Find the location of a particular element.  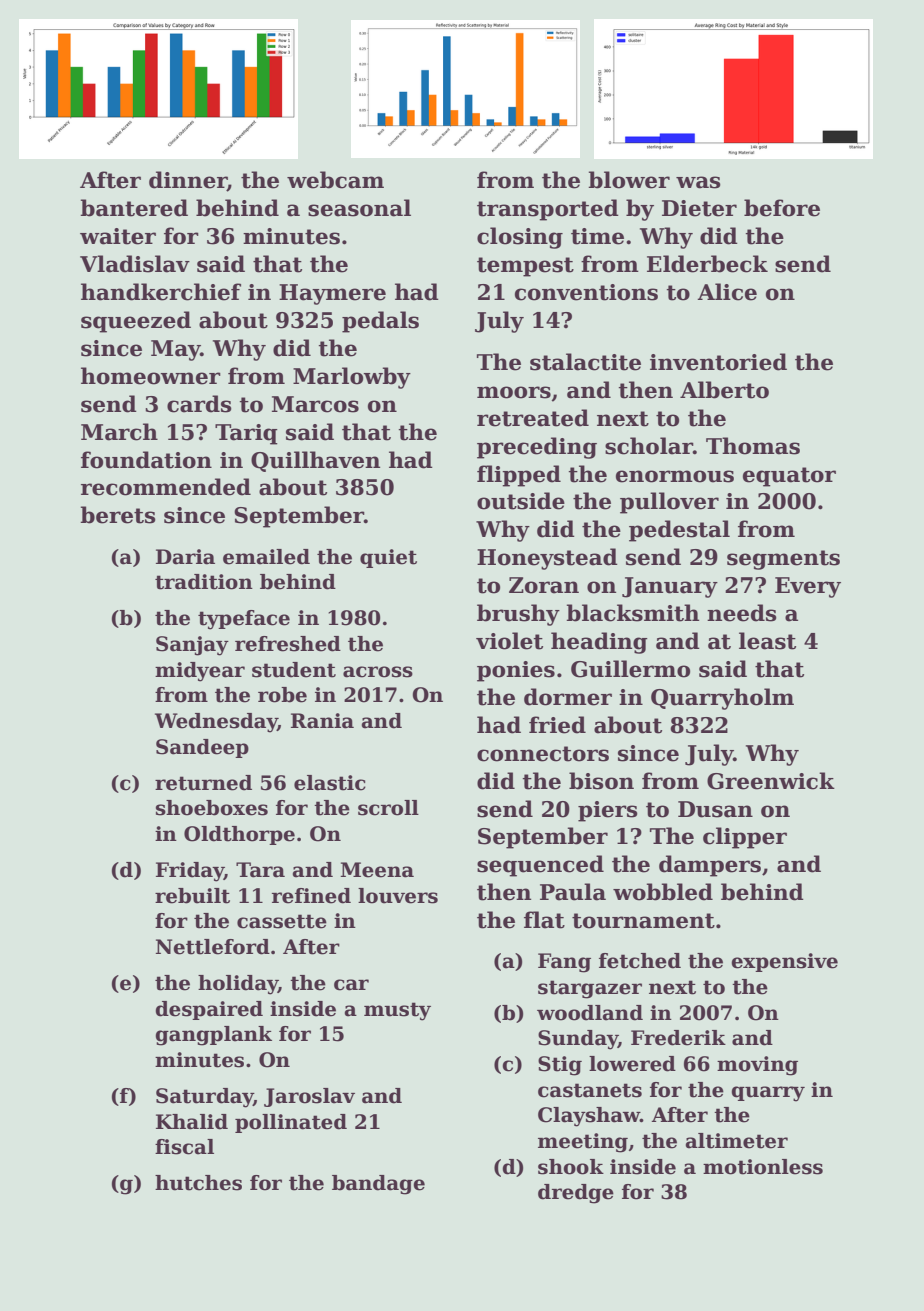

needs is located at coordinates (742, 613).
